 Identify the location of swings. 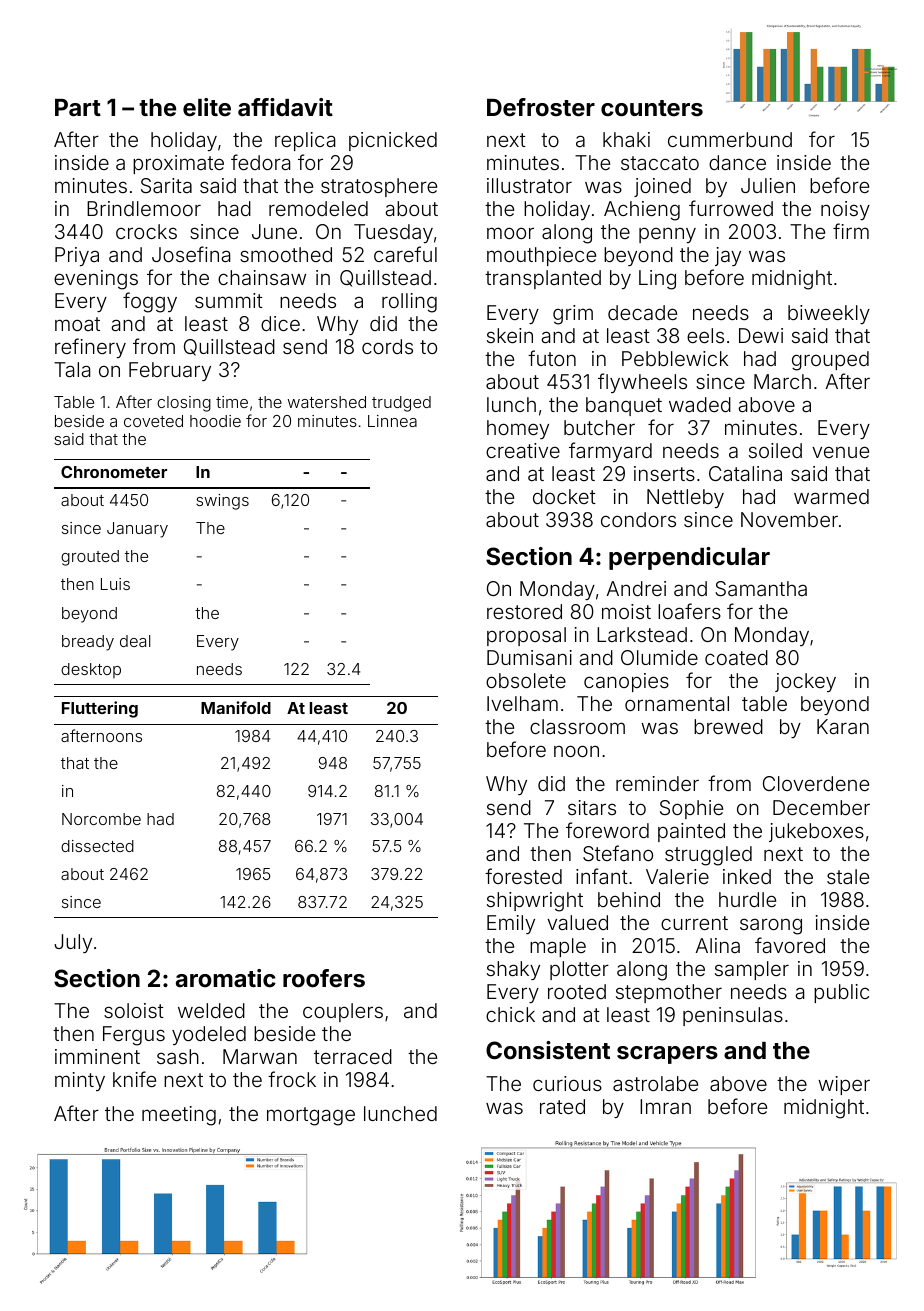
(222, 502).
